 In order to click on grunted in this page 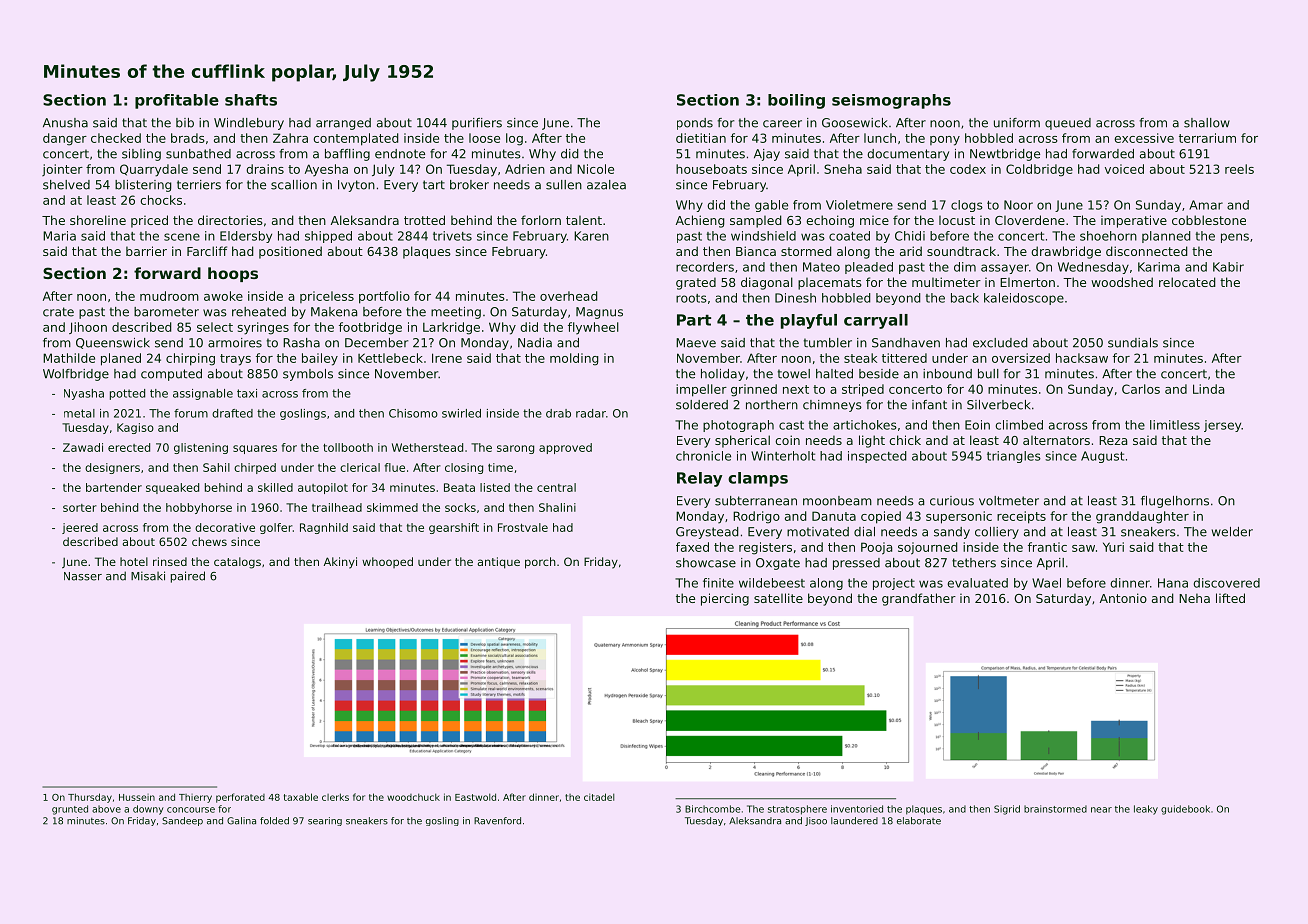, I will do `click(70, 810)`.
